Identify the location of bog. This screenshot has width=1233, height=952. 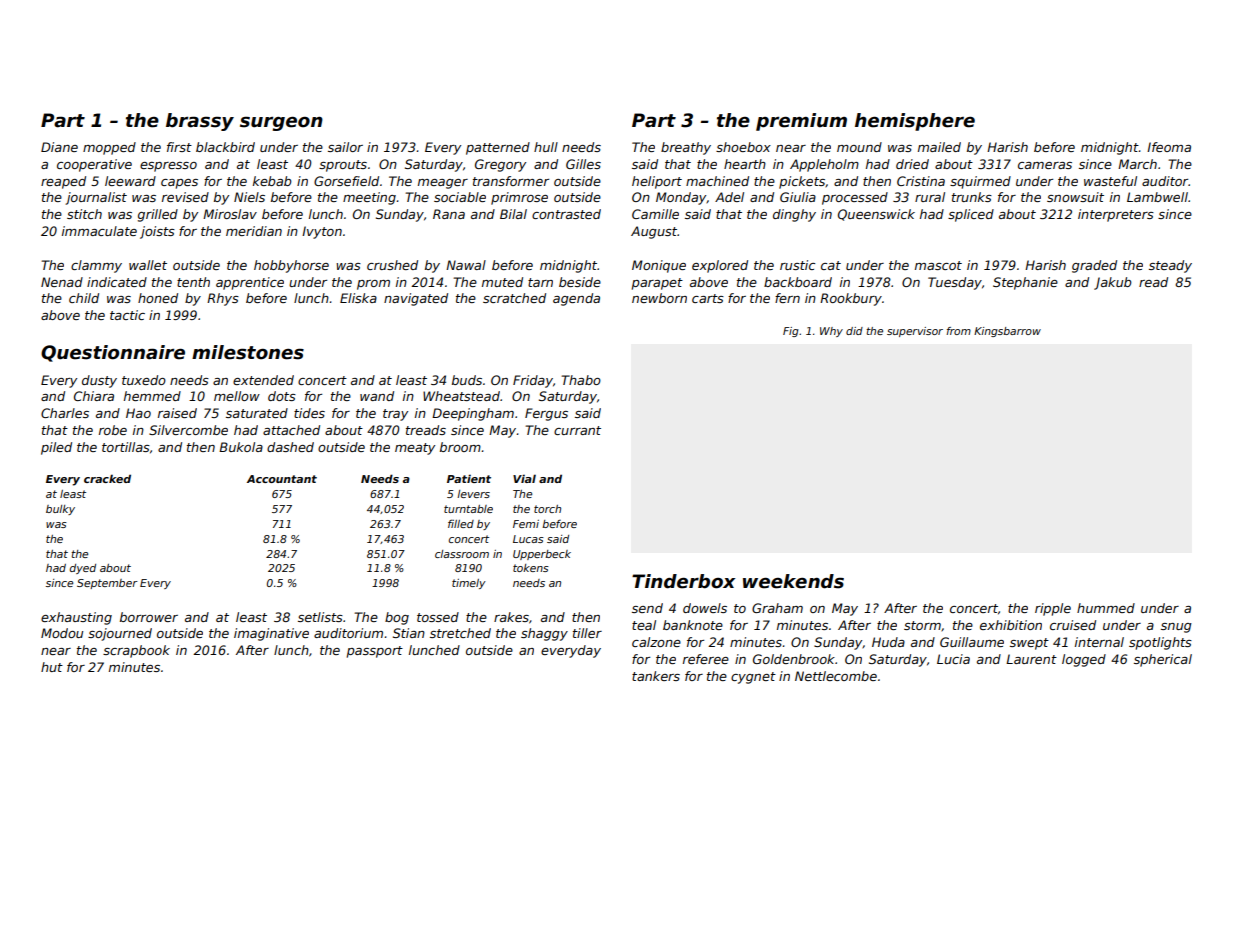
(397, 618).
